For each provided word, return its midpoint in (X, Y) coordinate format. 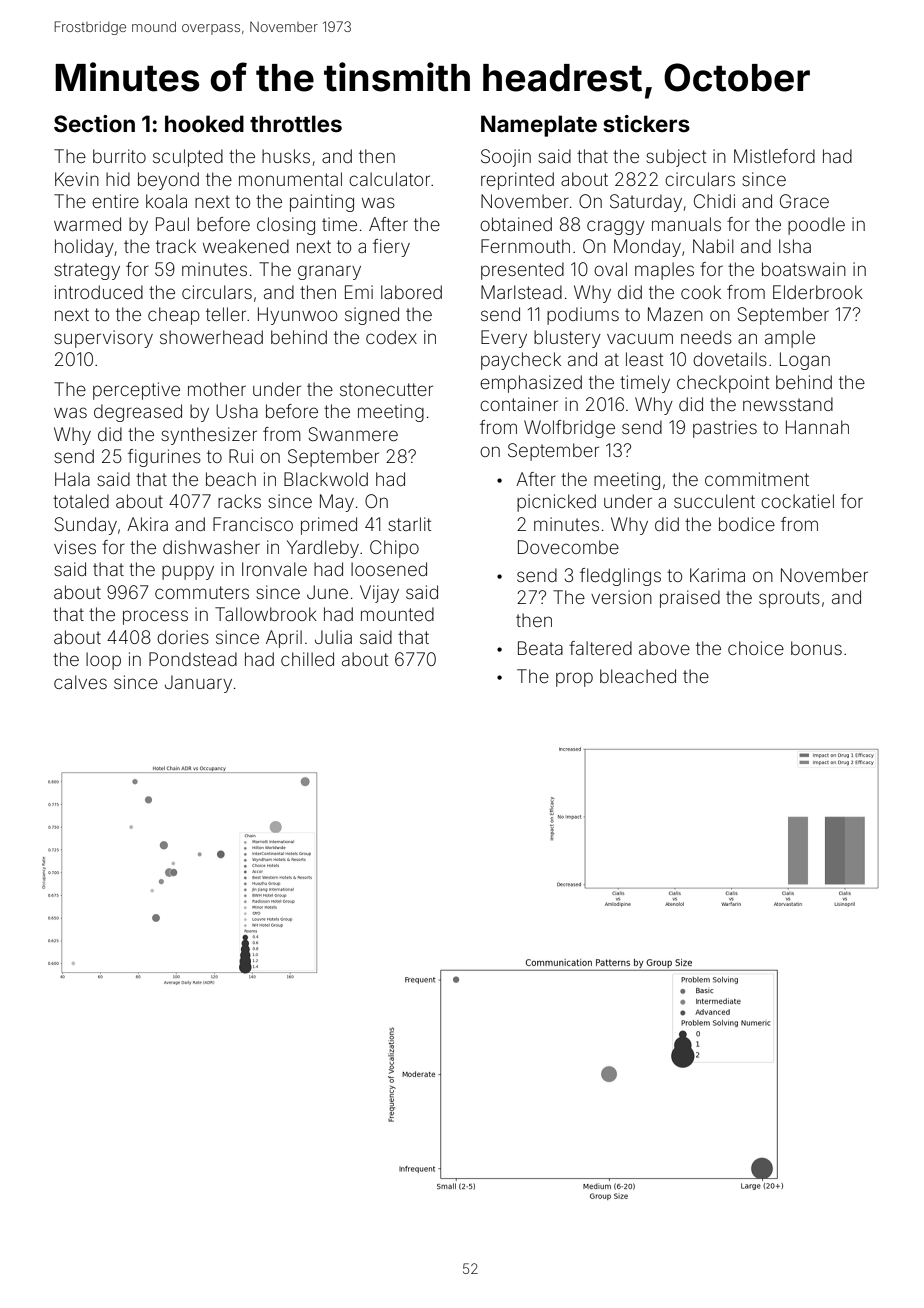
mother (217, 389)
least (644, 359)
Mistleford (774, 156)
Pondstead (193, 659)
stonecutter (386, 389)
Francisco (253, 524)
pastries (725, 429)
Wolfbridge (569, 429)
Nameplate (539, 126)
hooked (204, 123)
